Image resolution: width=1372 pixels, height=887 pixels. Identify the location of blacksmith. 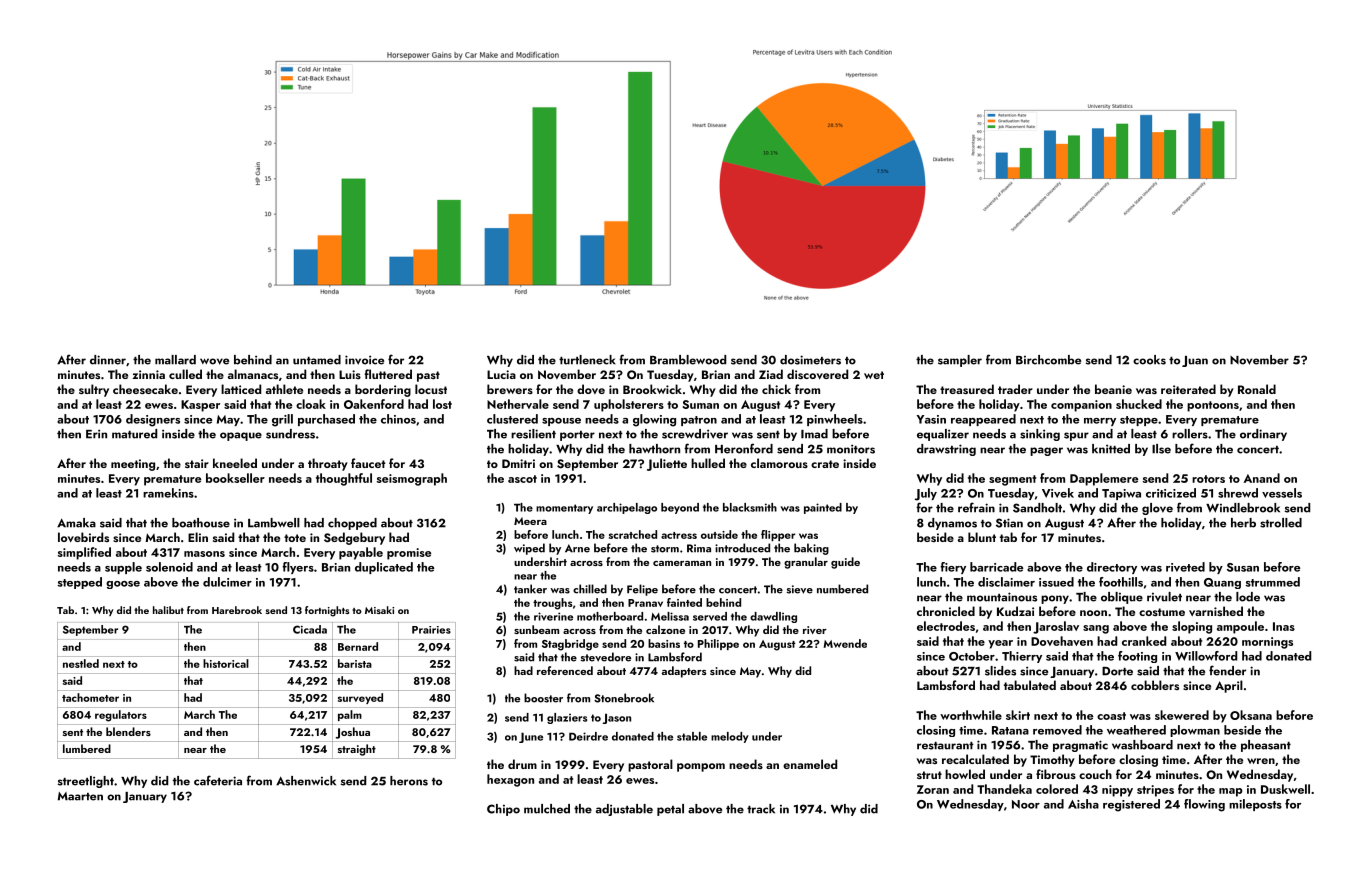
(750, 507).
